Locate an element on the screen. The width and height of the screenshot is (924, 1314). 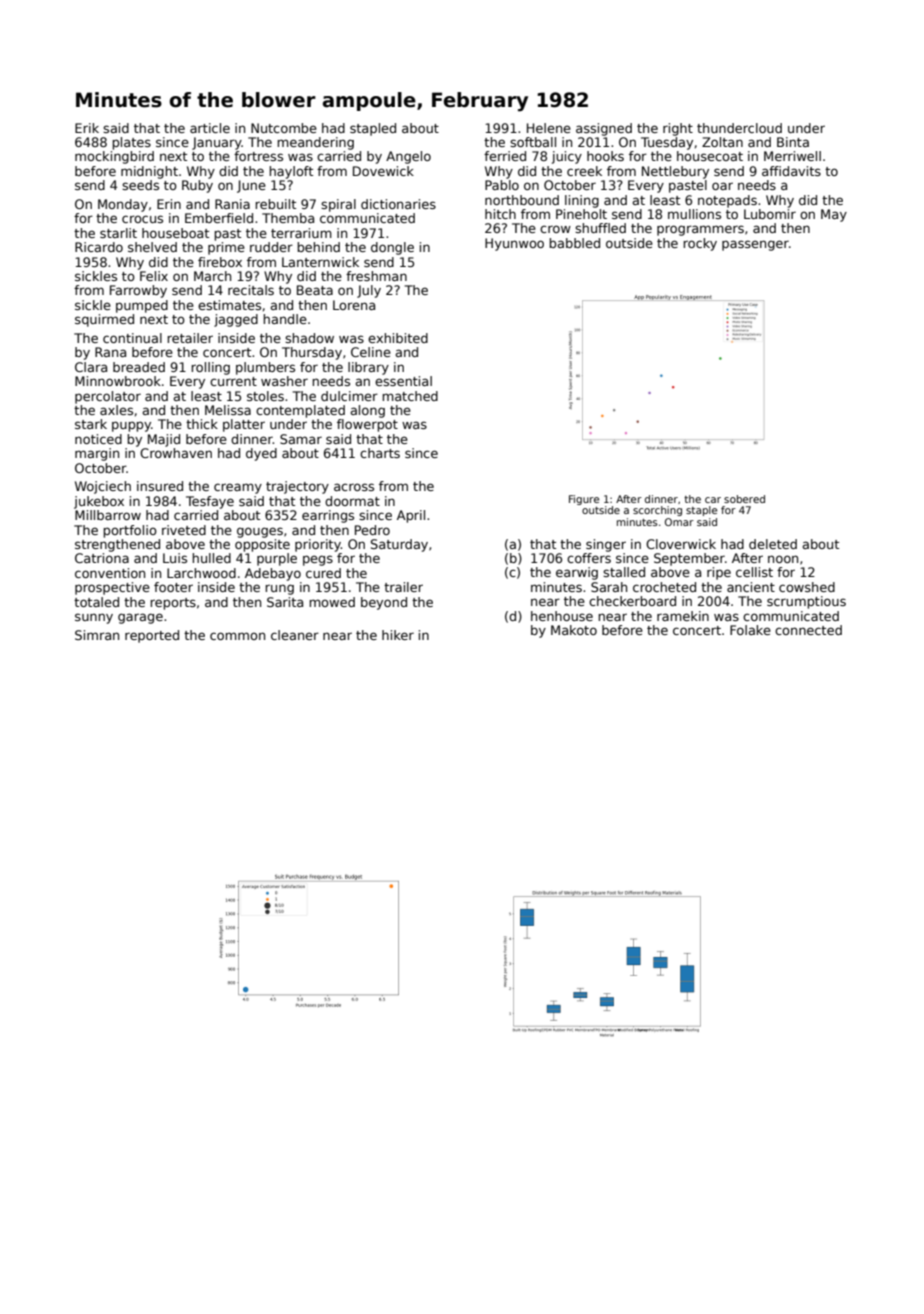
charts is located at coordinates (380, 453).
